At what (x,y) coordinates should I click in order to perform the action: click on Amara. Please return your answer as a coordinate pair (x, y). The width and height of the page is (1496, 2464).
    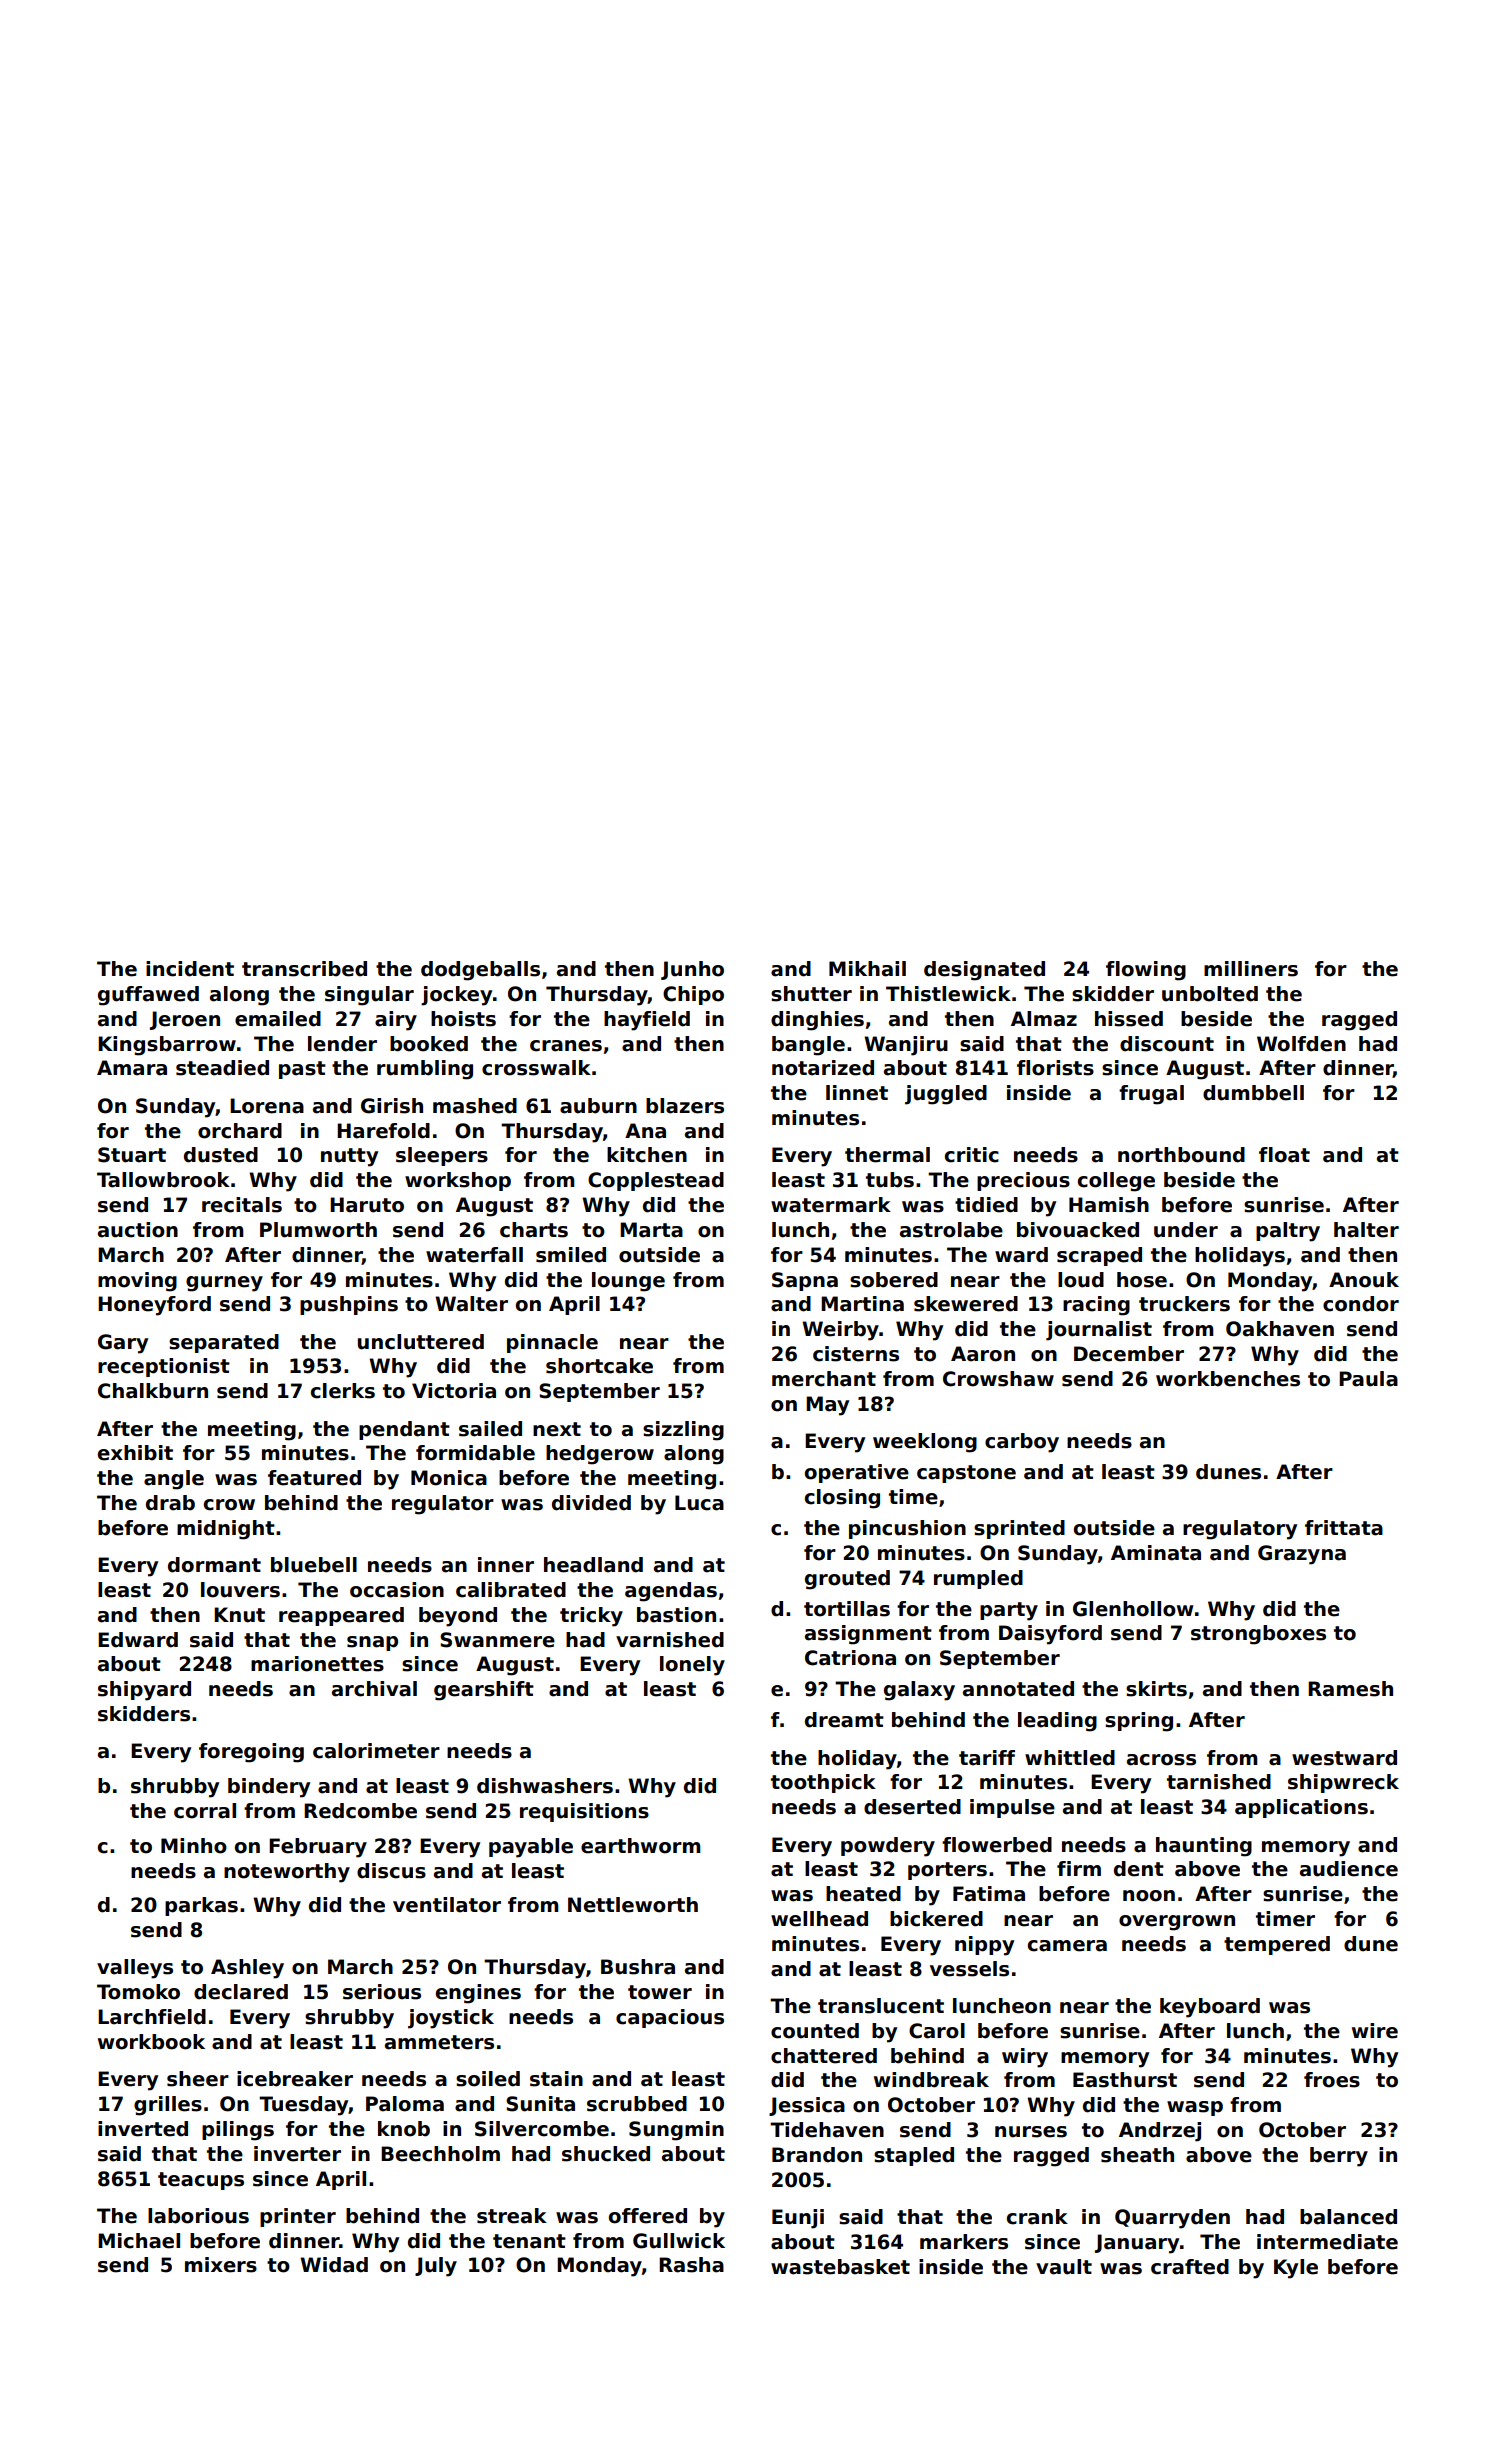
    Looking at the image, I should click on (132, 1068).
